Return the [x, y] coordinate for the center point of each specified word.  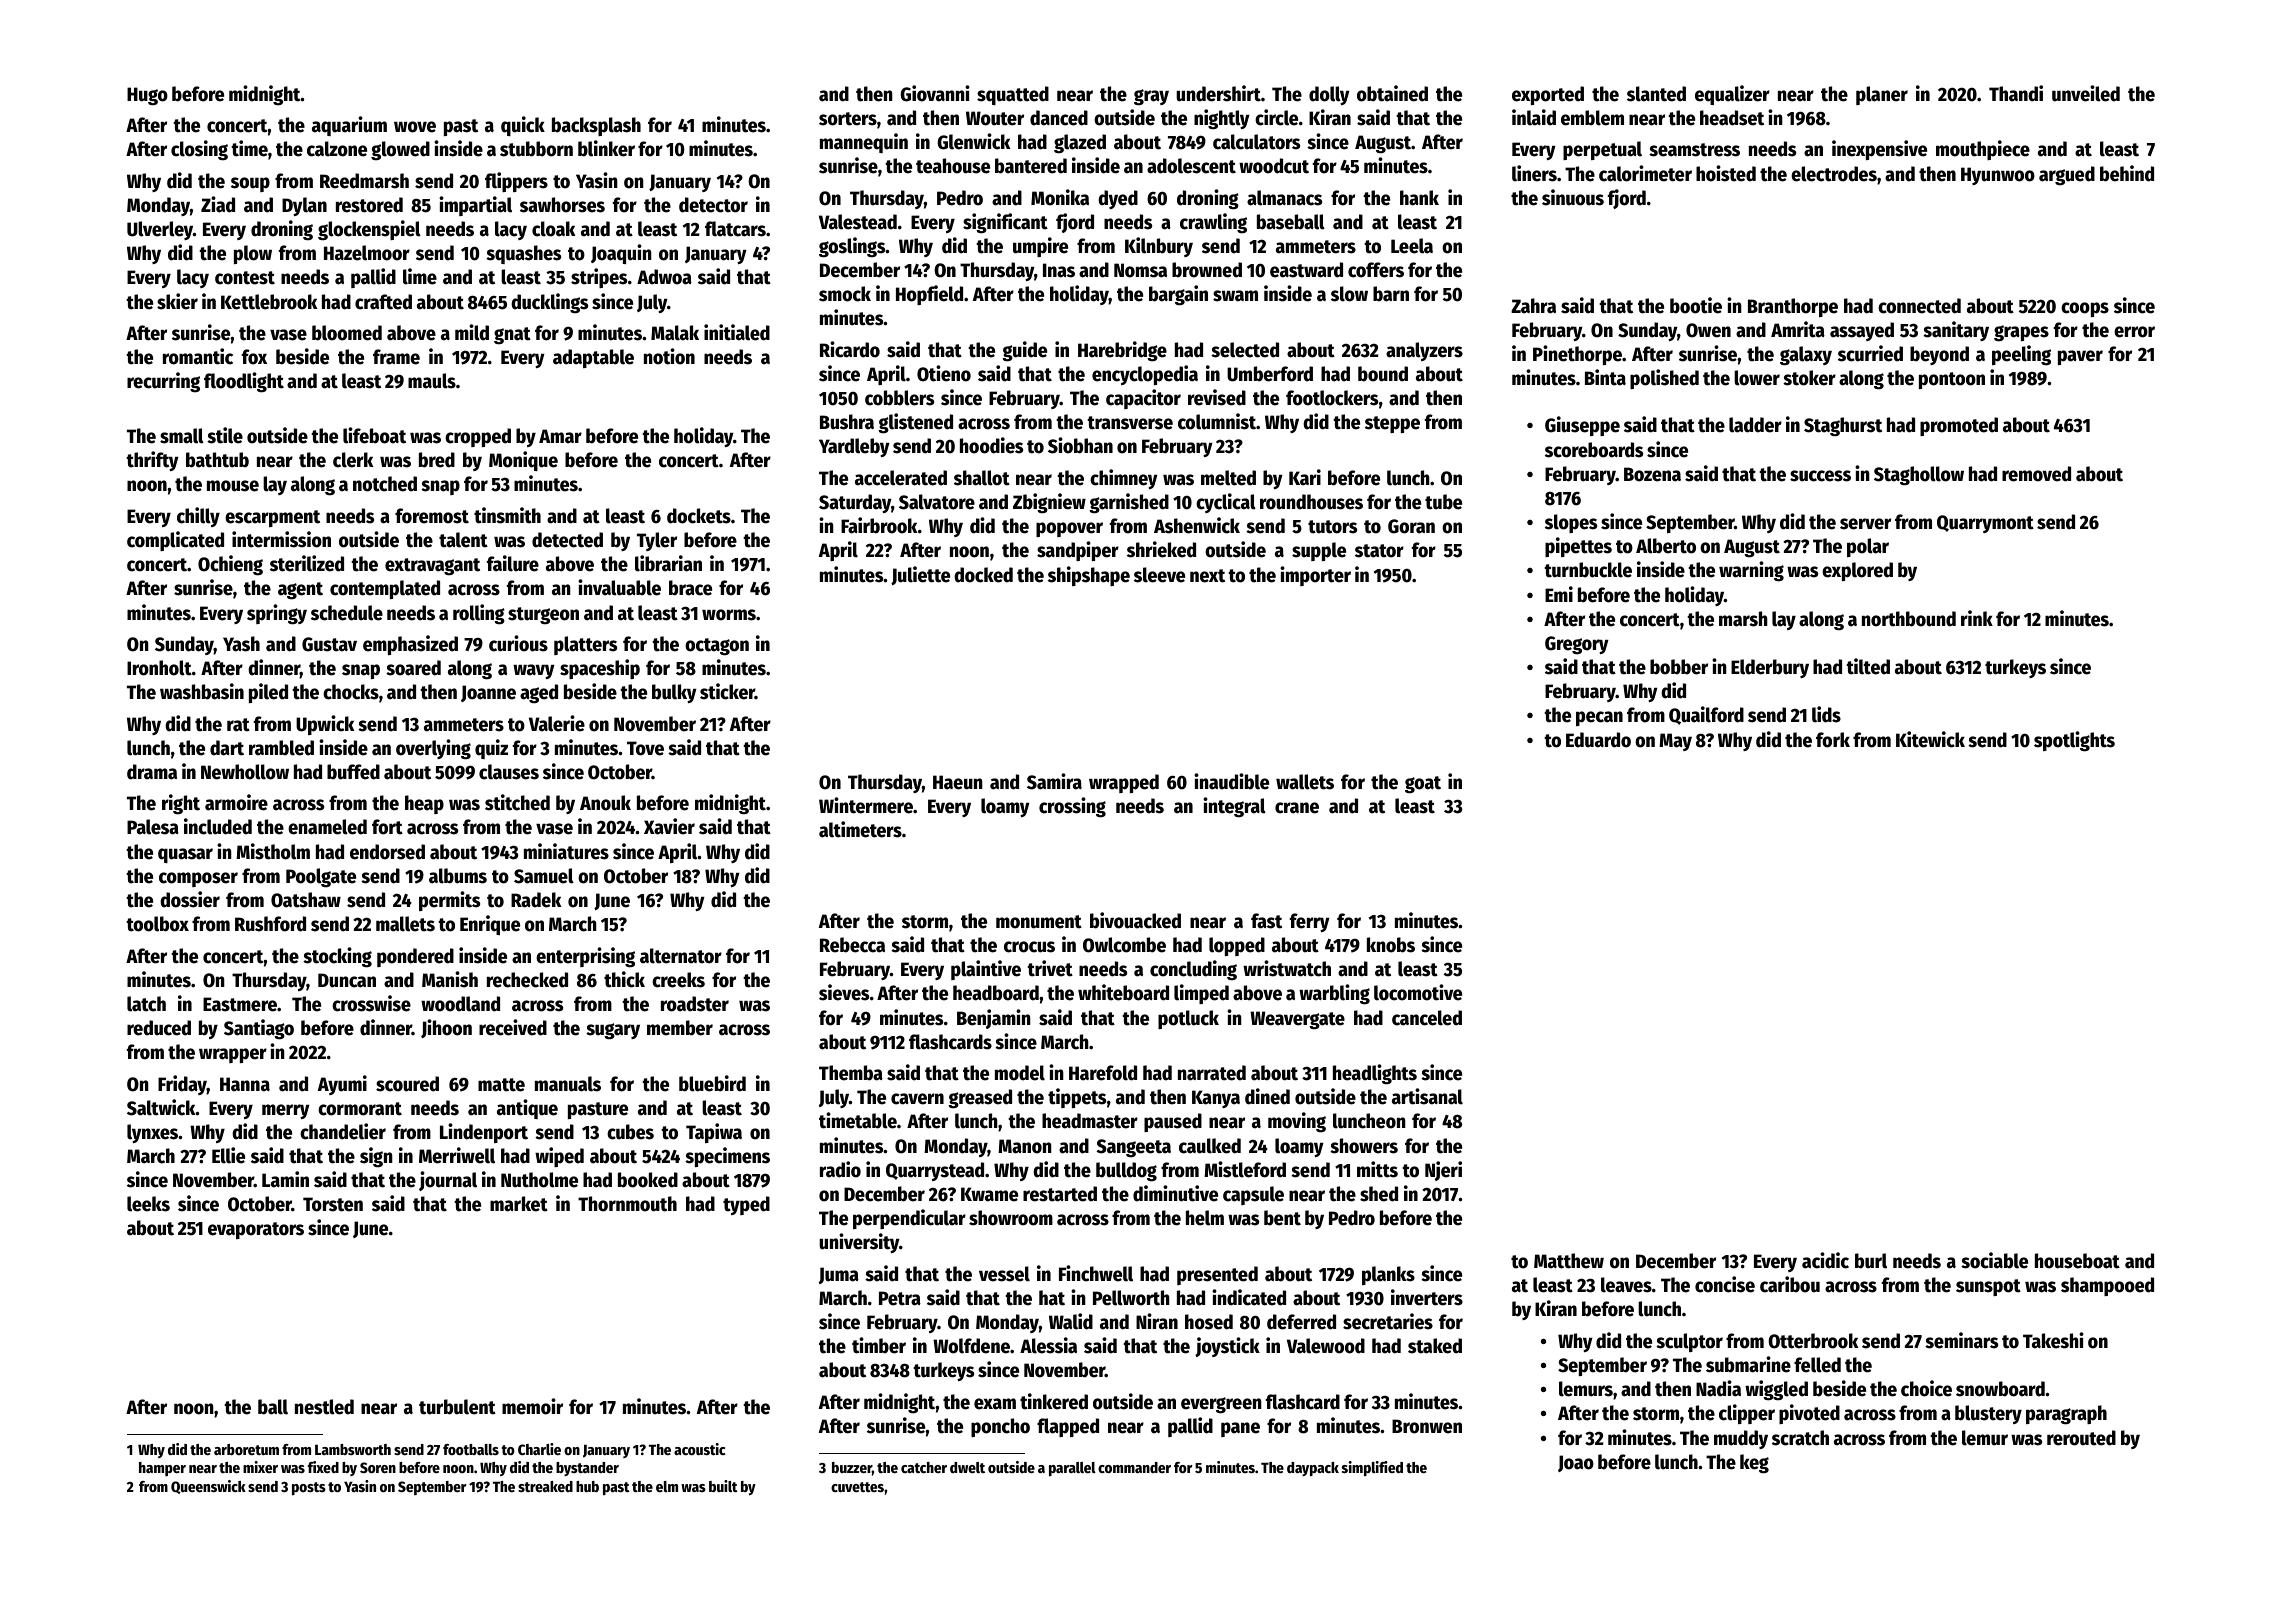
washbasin [202, 691]
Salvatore [937, 502]
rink [1977, 618]
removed [2036, 474]
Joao [1576, 1463]
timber [879, 1345]
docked [983, 575]
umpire [1040, 247]
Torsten [333, 1204]
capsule [1253, 1195]
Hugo [147, 96]
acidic [1825, 1260]
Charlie [539, 1449]
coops [2085, 309]
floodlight [244, 382]
